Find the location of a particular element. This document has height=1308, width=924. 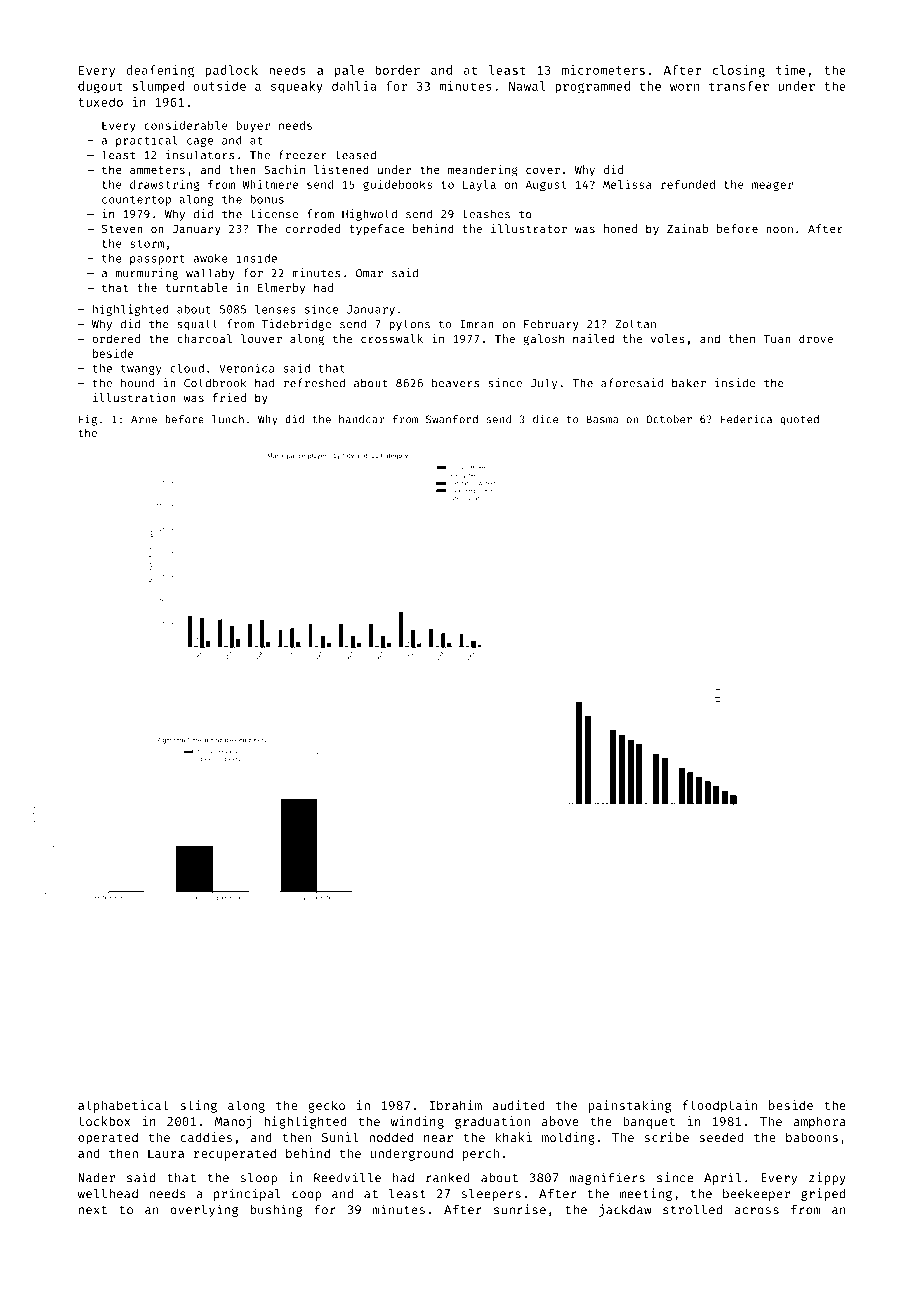

Federica is located at coordinates (746, 419).
